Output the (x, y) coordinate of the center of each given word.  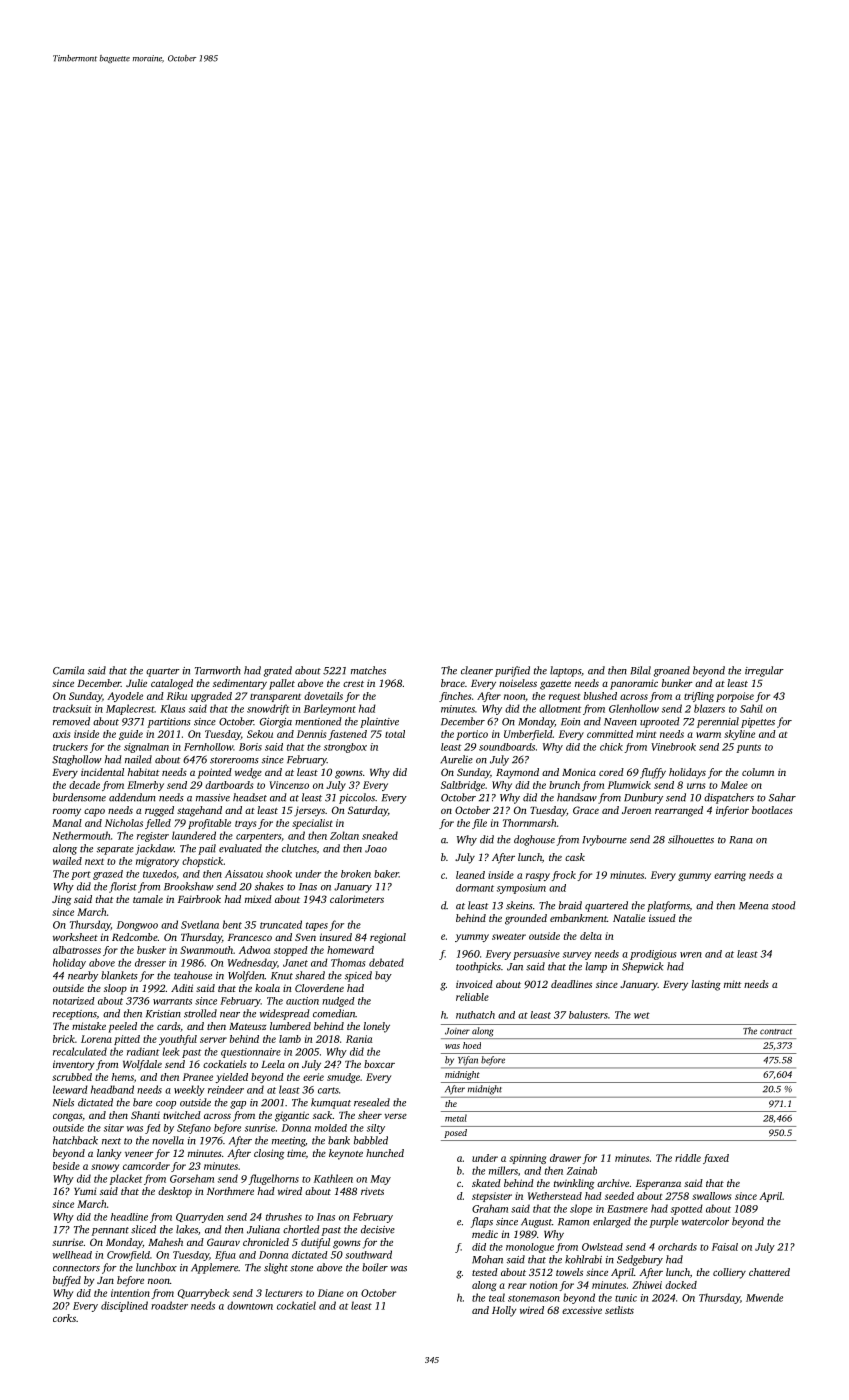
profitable (209, 824)
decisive (378, 1229)
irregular (764, 671)
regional (388, 938)
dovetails (323, 696)
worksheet (75, 937)
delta (591, 936)
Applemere (214, 1268)
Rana (741, 840)
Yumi (85, 1191)
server (213, 1040)
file (479, 824)
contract (776, 1032)
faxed (716, 1159)
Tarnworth (218, 670)
